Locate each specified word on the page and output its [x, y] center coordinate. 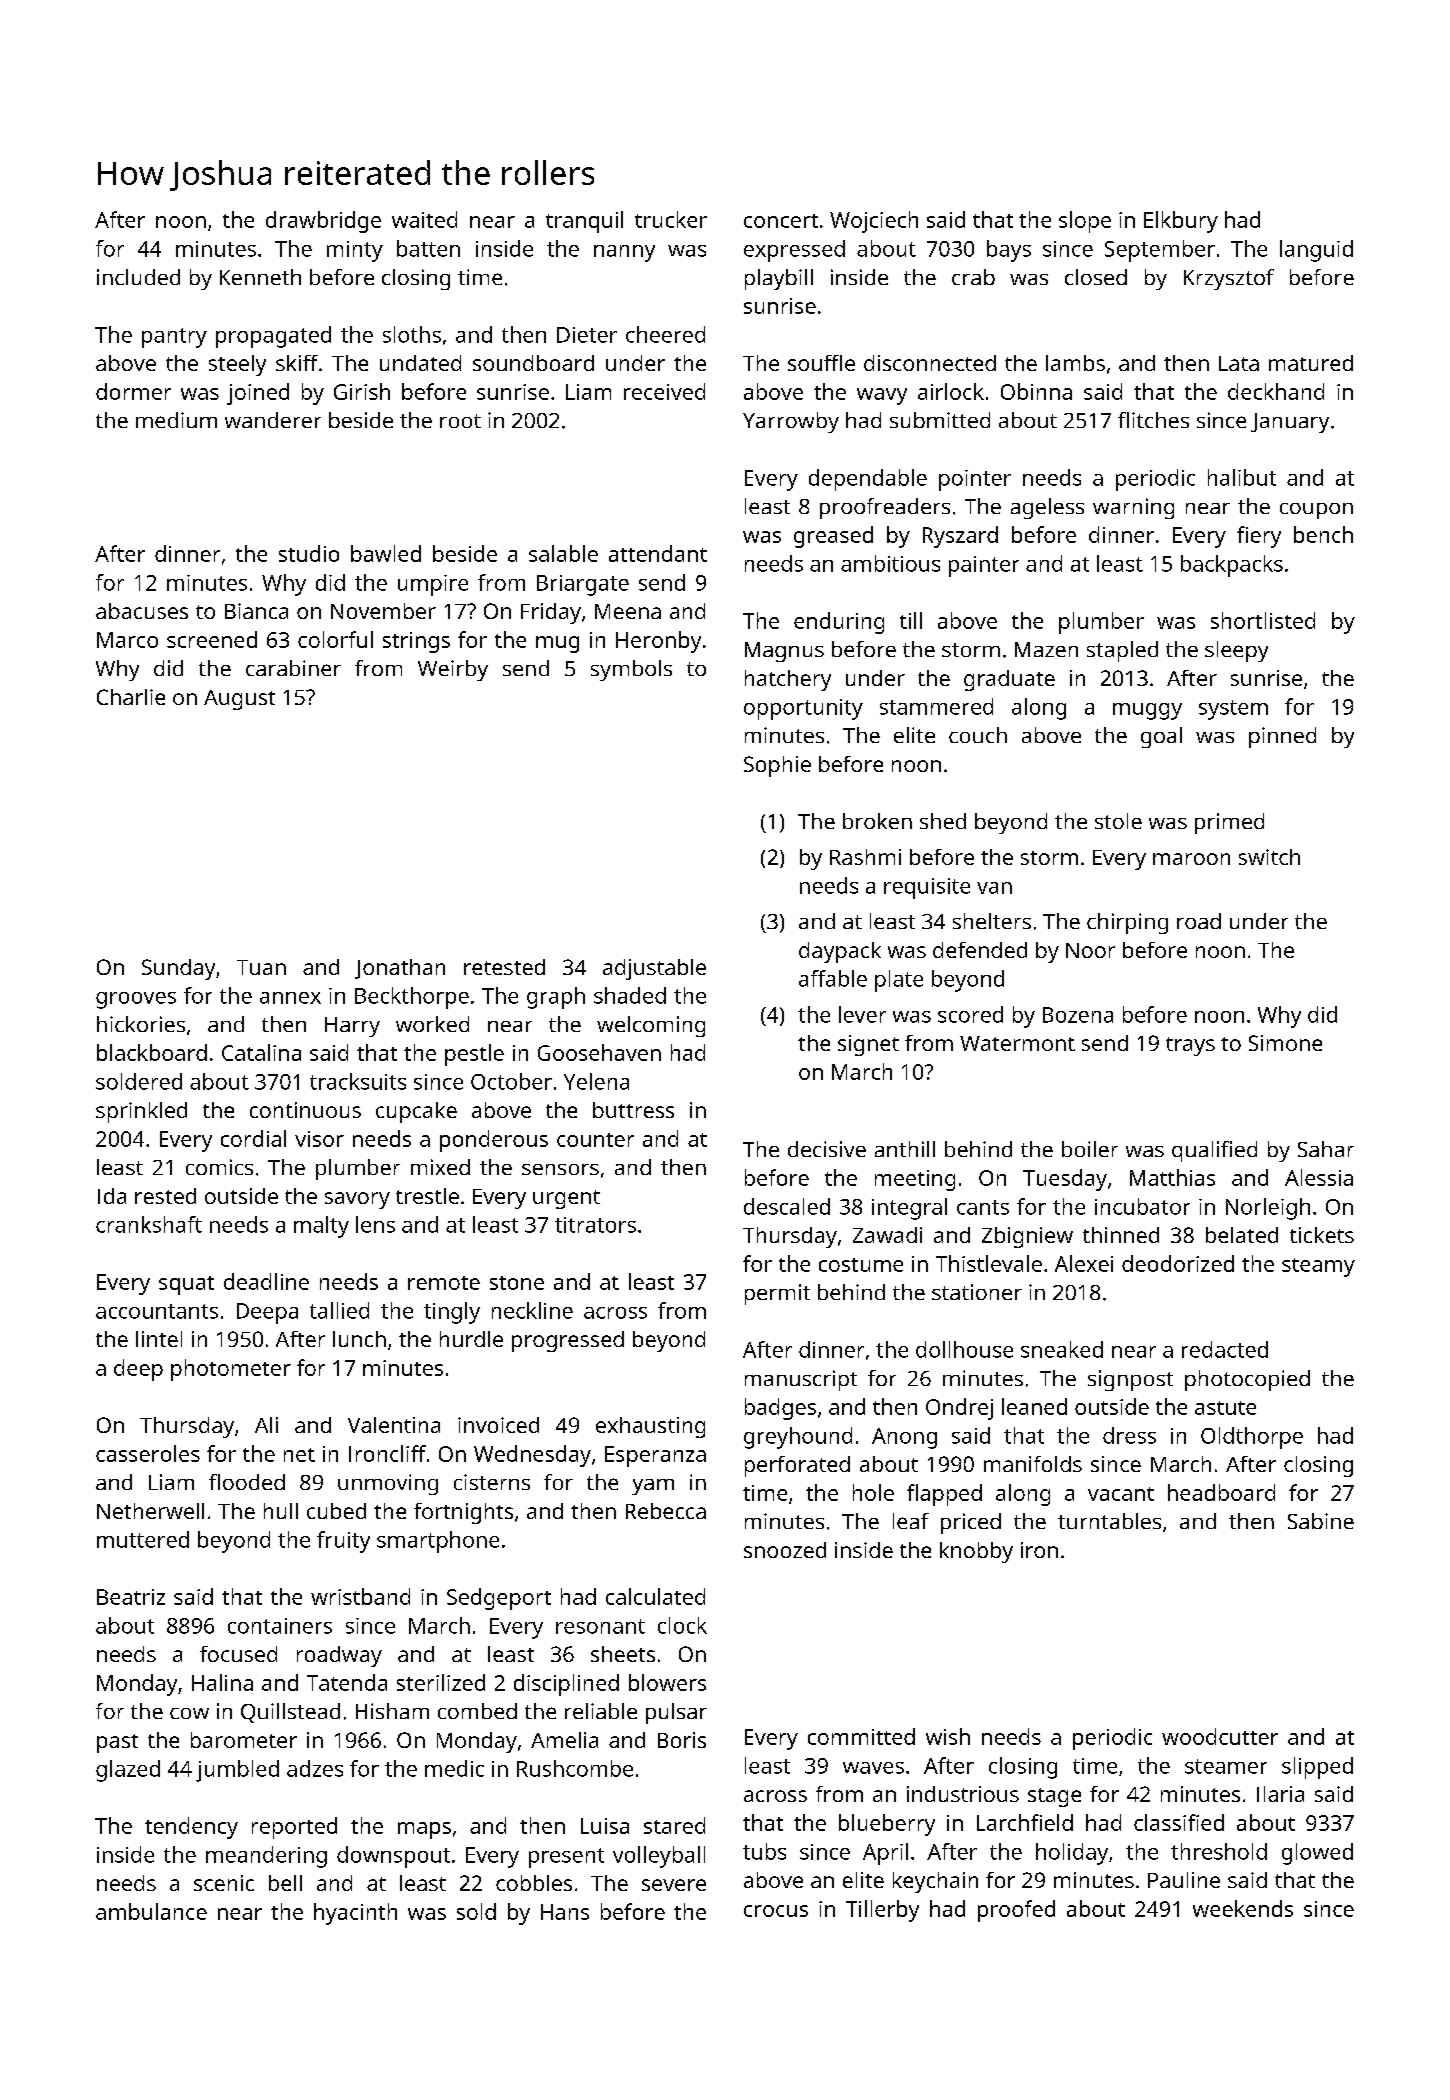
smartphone [438, 1542]
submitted [940, 420]
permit [777, 1294]
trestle [427, 1196]
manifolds [1033, 1464]
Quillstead [290, 1713]
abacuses [142, 611]
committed [861, 1736]
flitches [1153, 420]
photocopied [1247, 1380]
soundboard [533, 363]
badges [780, 1409]
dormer [133, 391]
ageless [1047, 508]
